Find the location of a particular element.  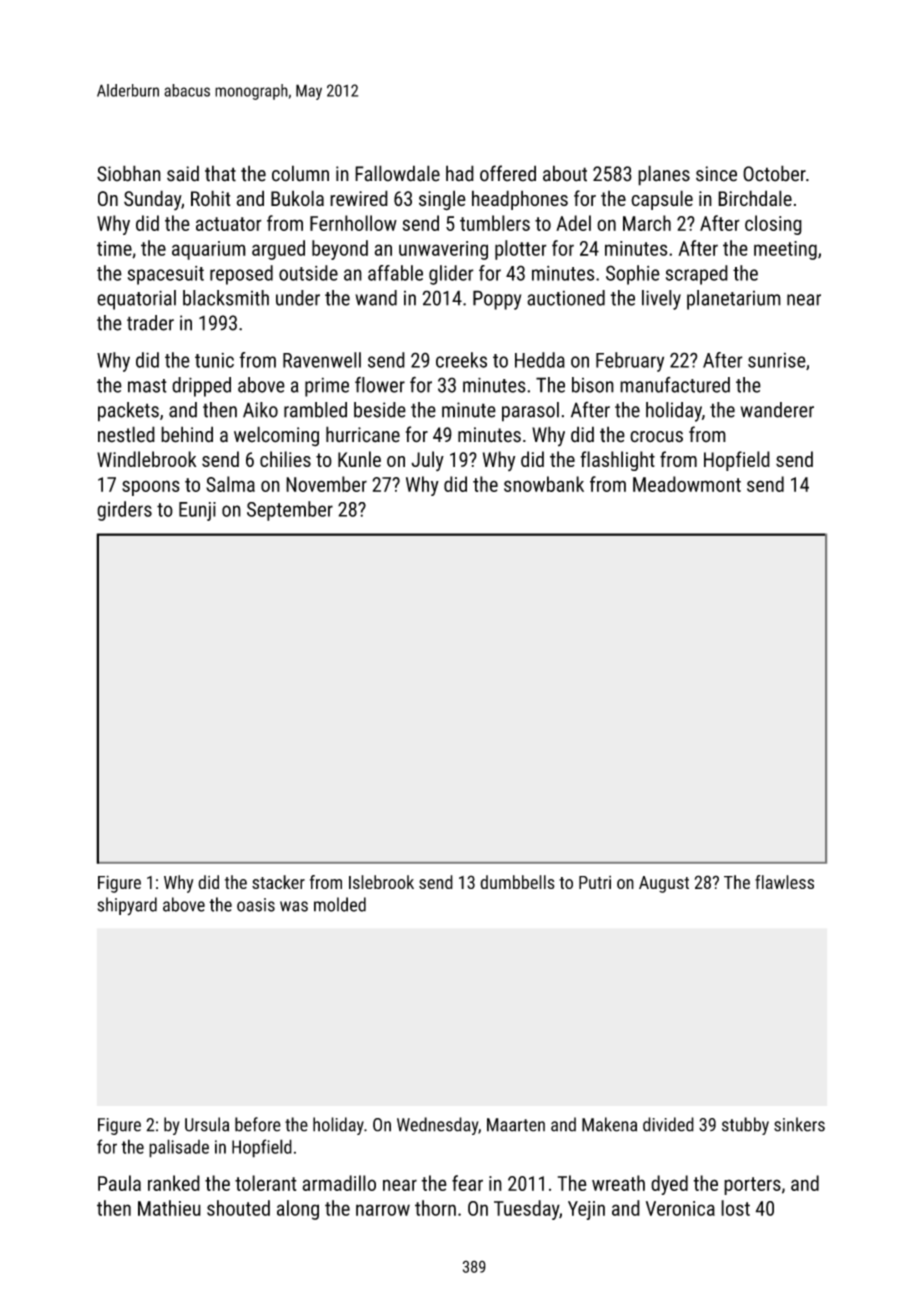

July is located at coordinates (427, 461).
